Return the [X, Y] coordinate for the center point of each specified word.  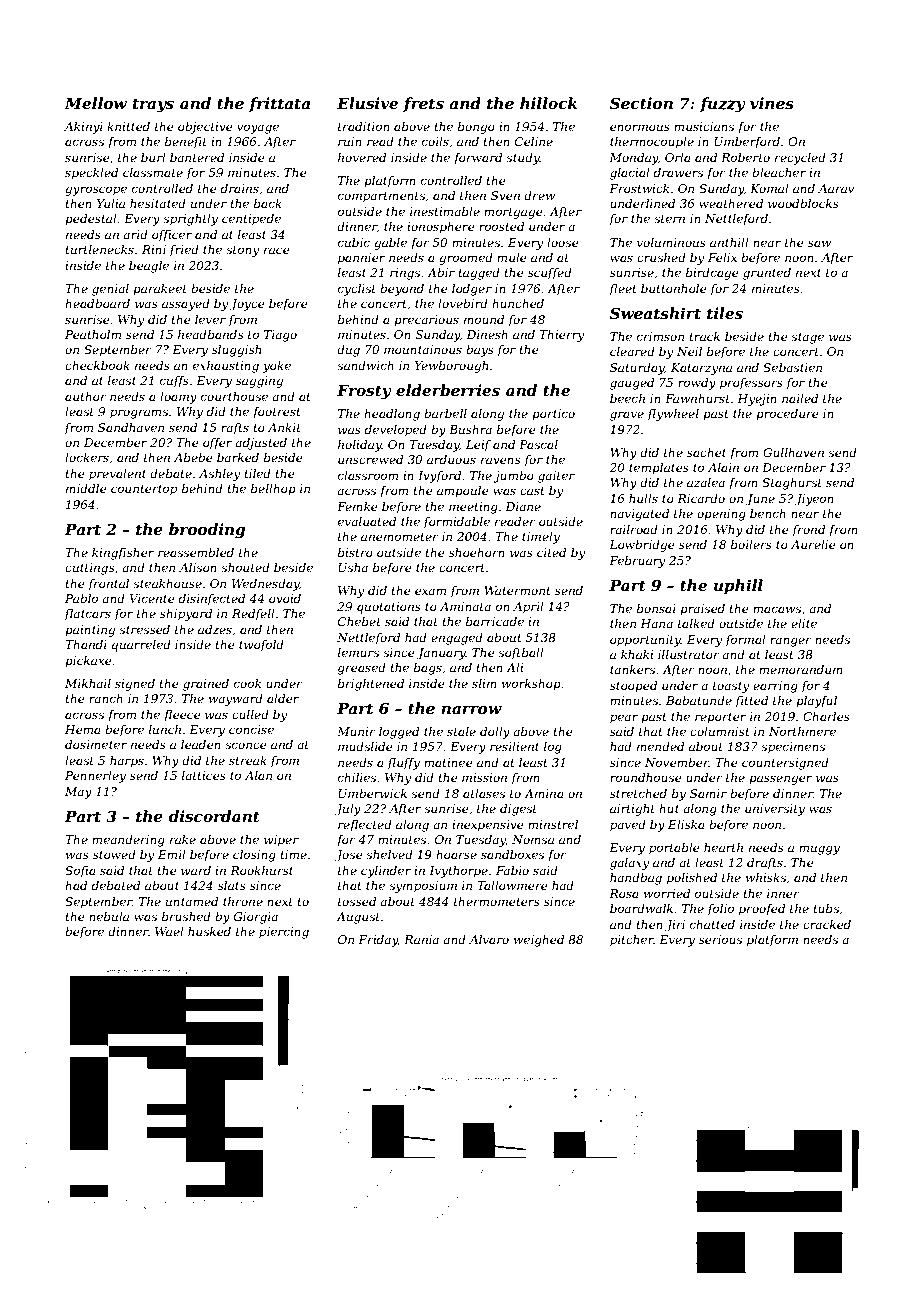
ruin [350, 141]
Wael [169, 931]
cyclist [357, 290]
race [277, 250]
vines [772, 103]
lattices [204, 775]
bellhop [273, 490]
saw [819, 243]
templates [659, 469]
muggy [819, 850]
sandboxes [512, 854]
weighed [539, 941]
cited [551, 552]
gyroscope [96, 191]
